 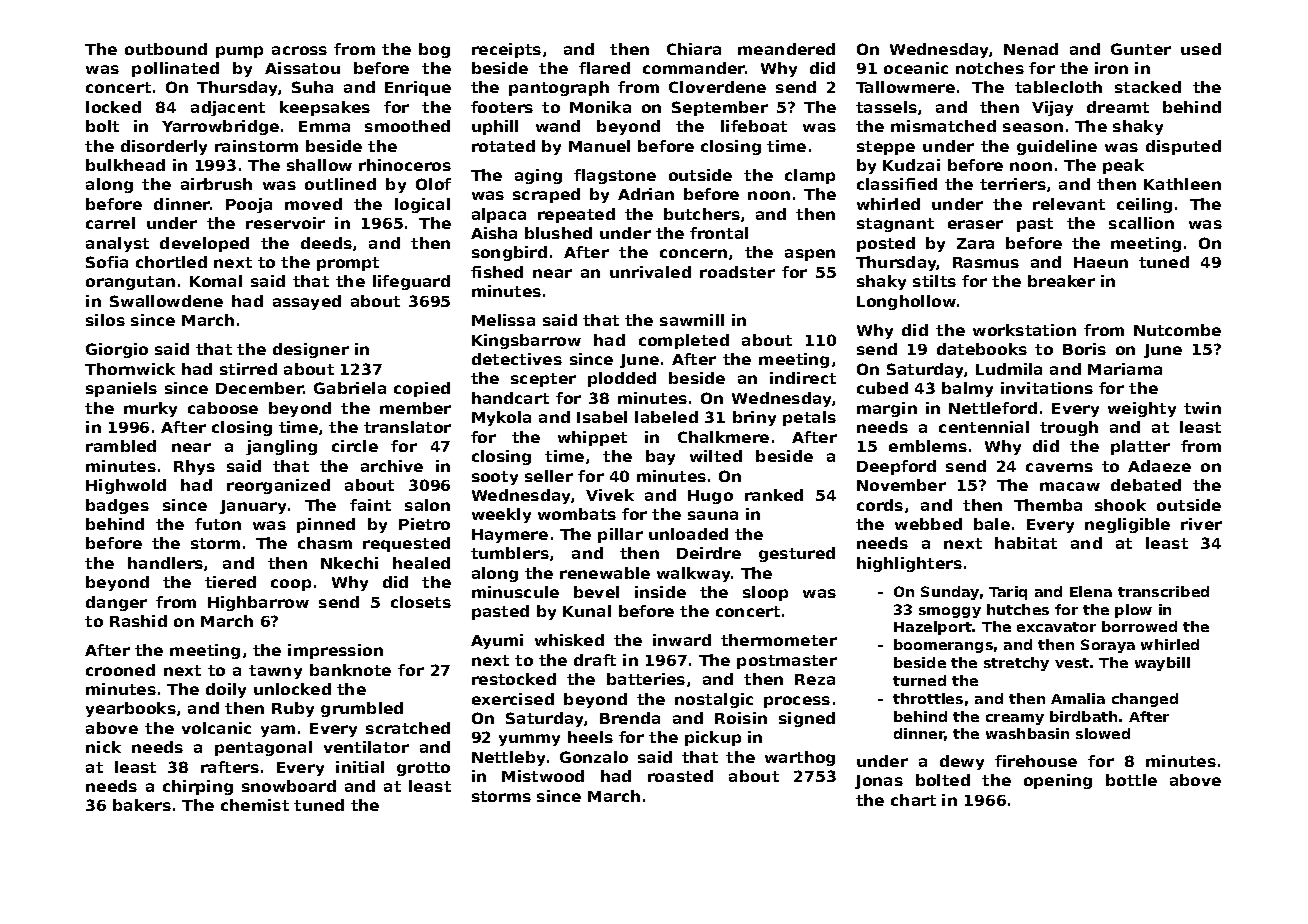 I want to click on Sofia, so click(x=107, y=262).
